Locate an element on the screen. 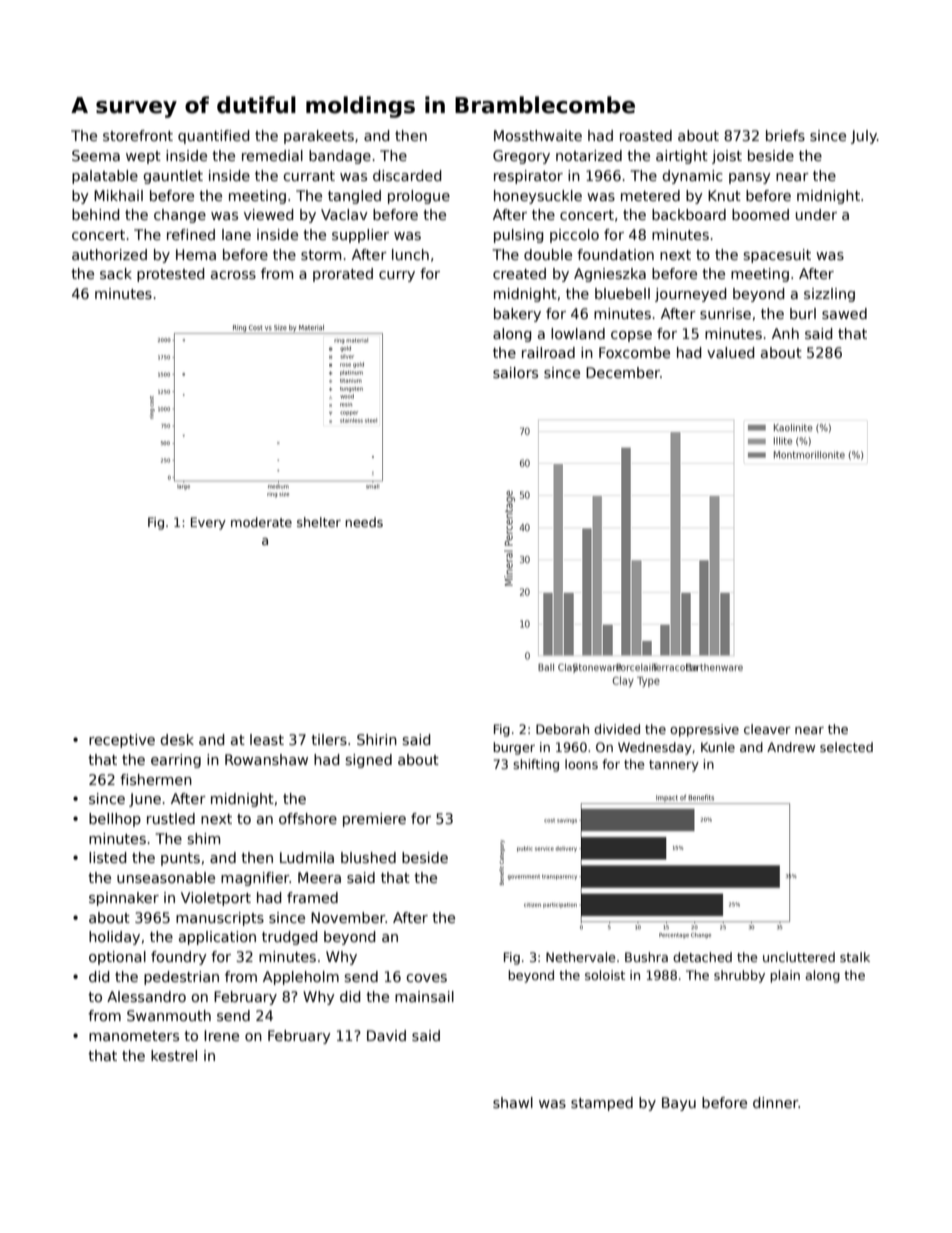 Image resolution: width=952 pixels, height=1233 pixels. sailors is located at coordinates (515, 372).
